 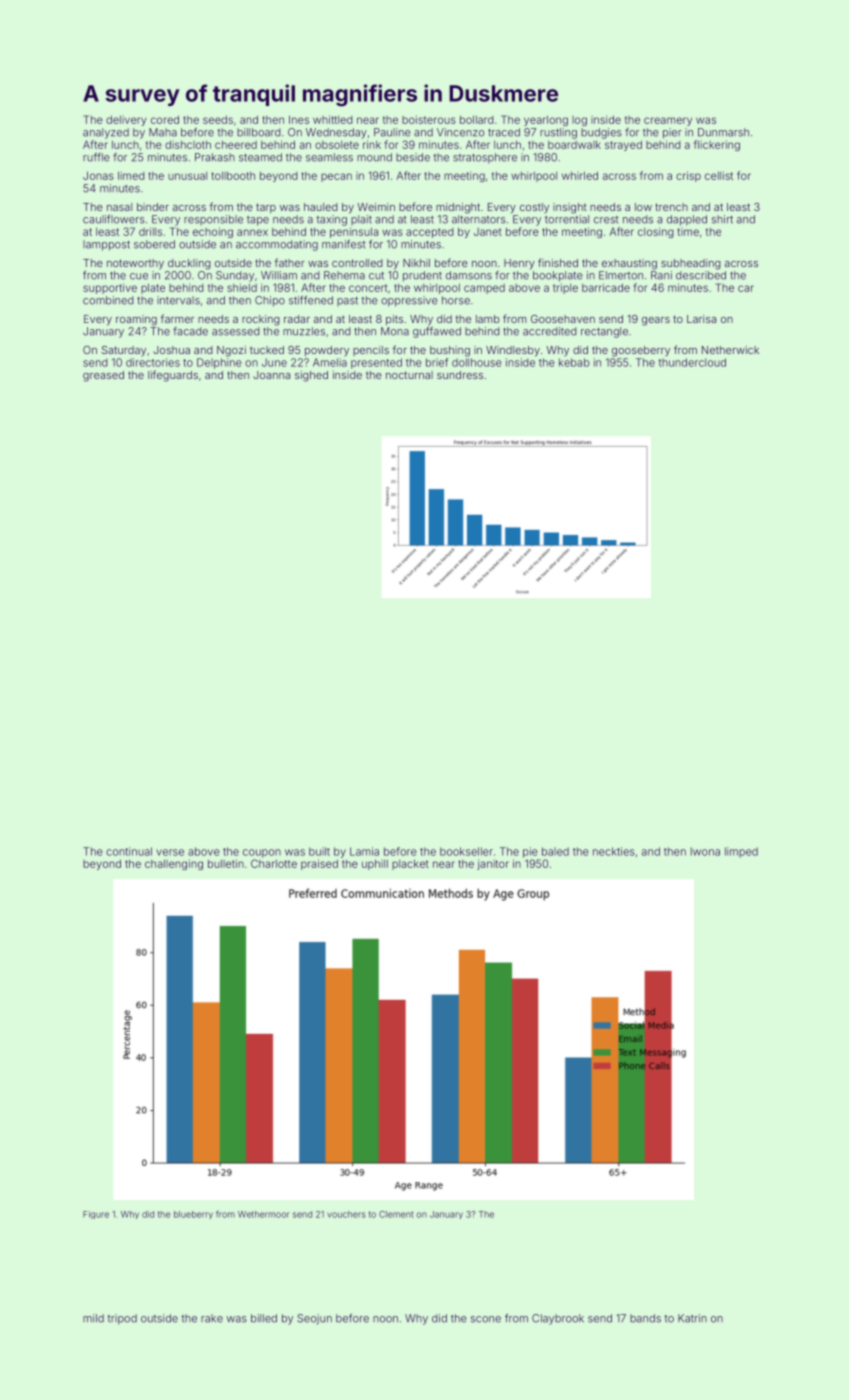 What do you see at coordinates (98, 176) in the image?
I see `Jonas` at bounding box center [98, 176].
